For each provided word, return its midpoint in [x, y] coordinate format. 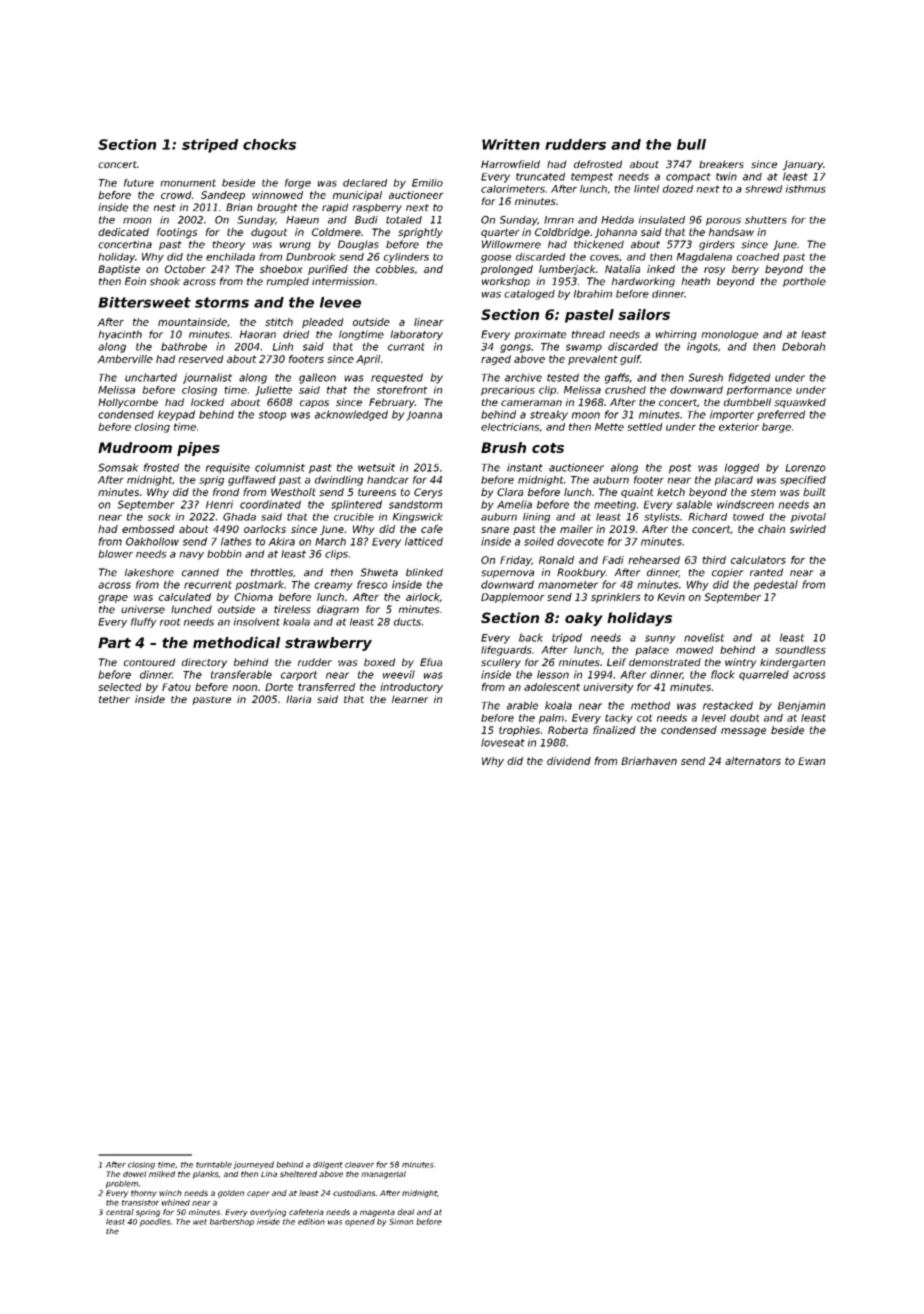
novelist [704, 637]
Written [511, 144]
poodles [155, 1223]
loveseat [503, 742]
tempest [592, 178]
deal [405, 1212]
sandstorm [415, 505]
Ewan [811, 761]
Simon [401, 1221]
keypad [176, 415]
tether [114, 699]
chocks [269, 144]
